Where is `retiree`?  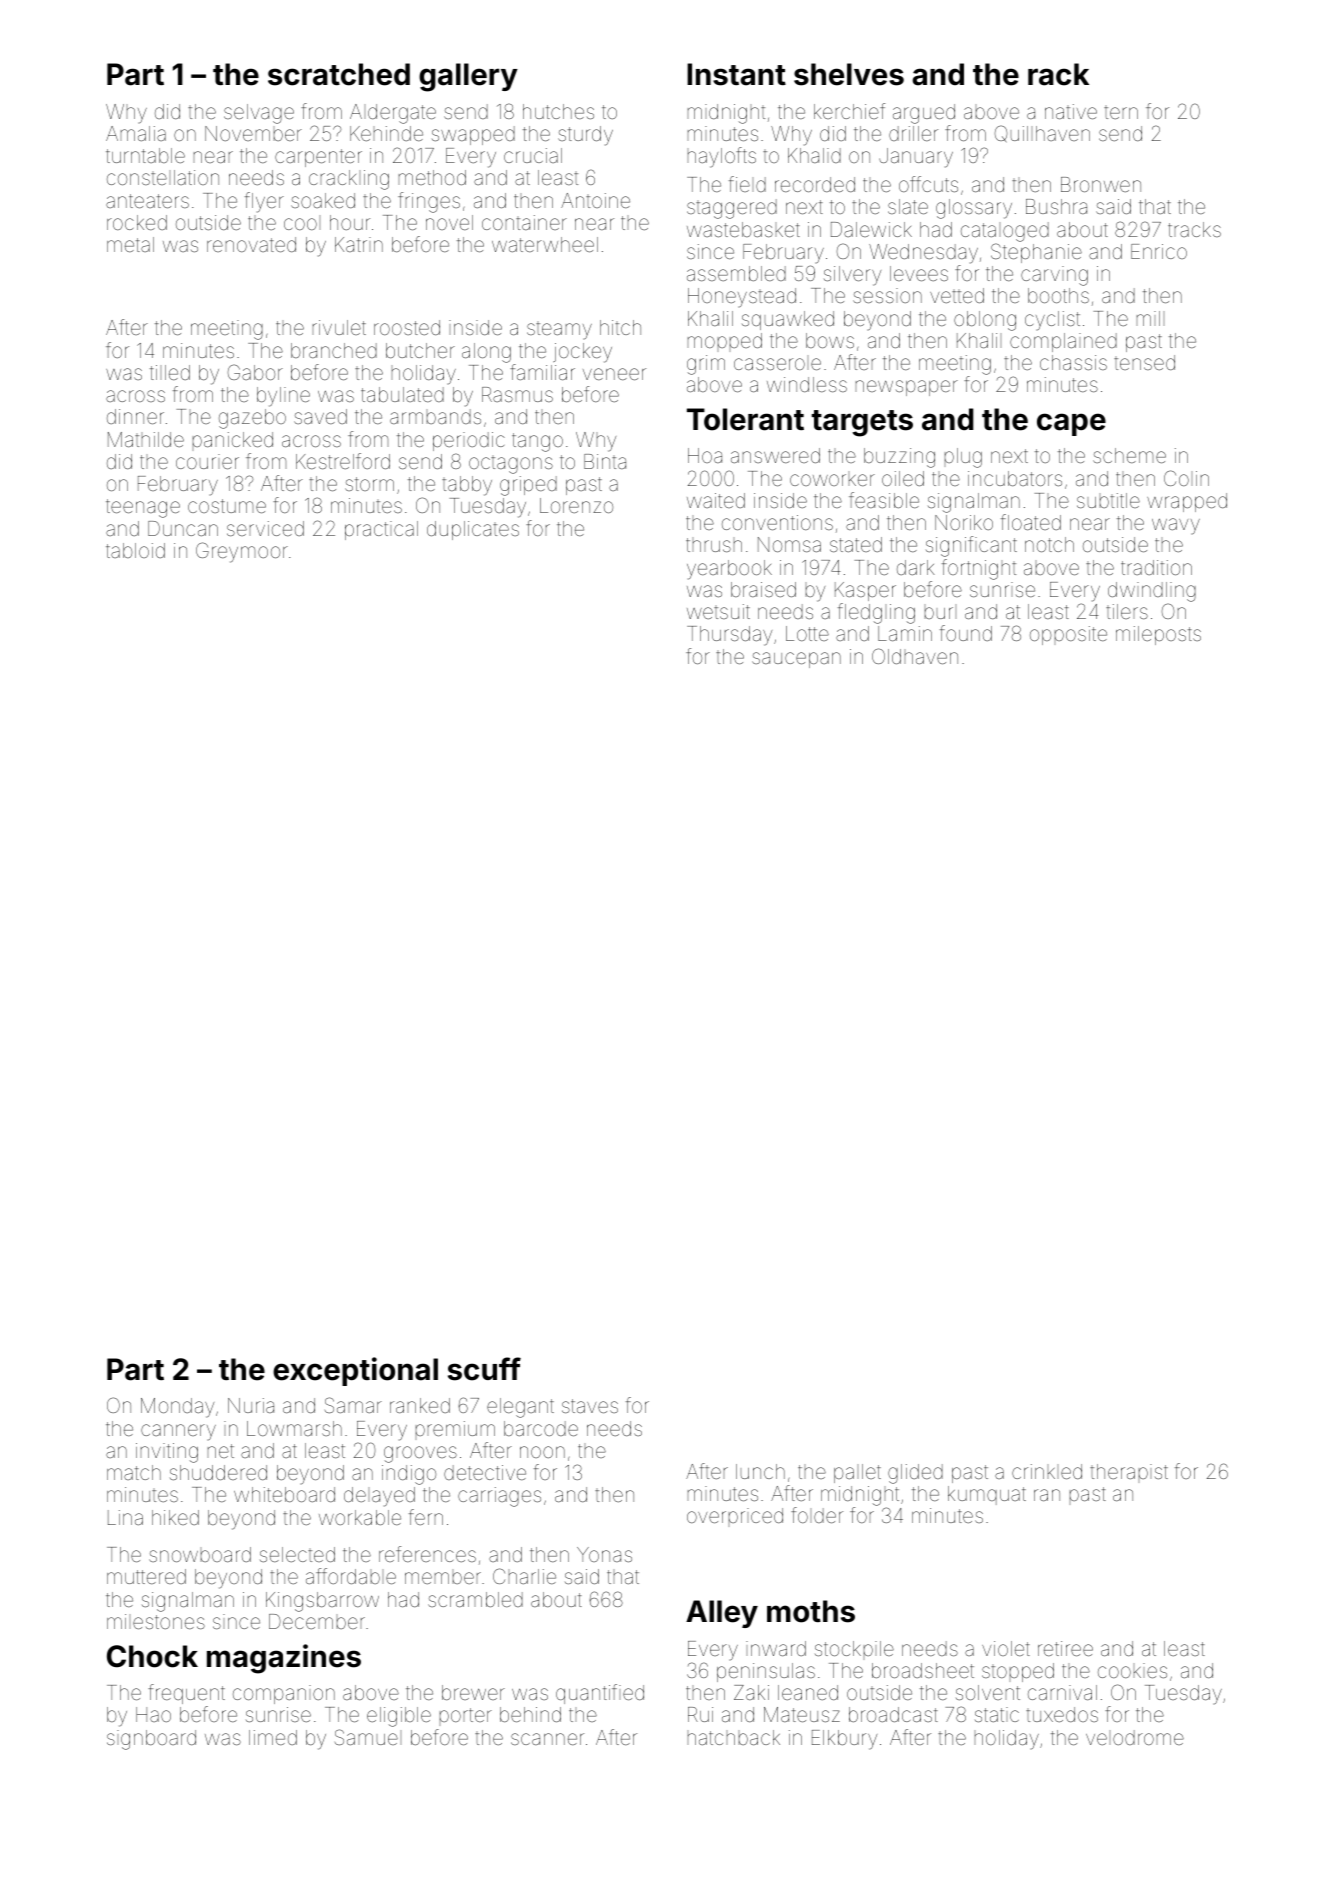
retiree is located at coordinates (1065, 1648).
